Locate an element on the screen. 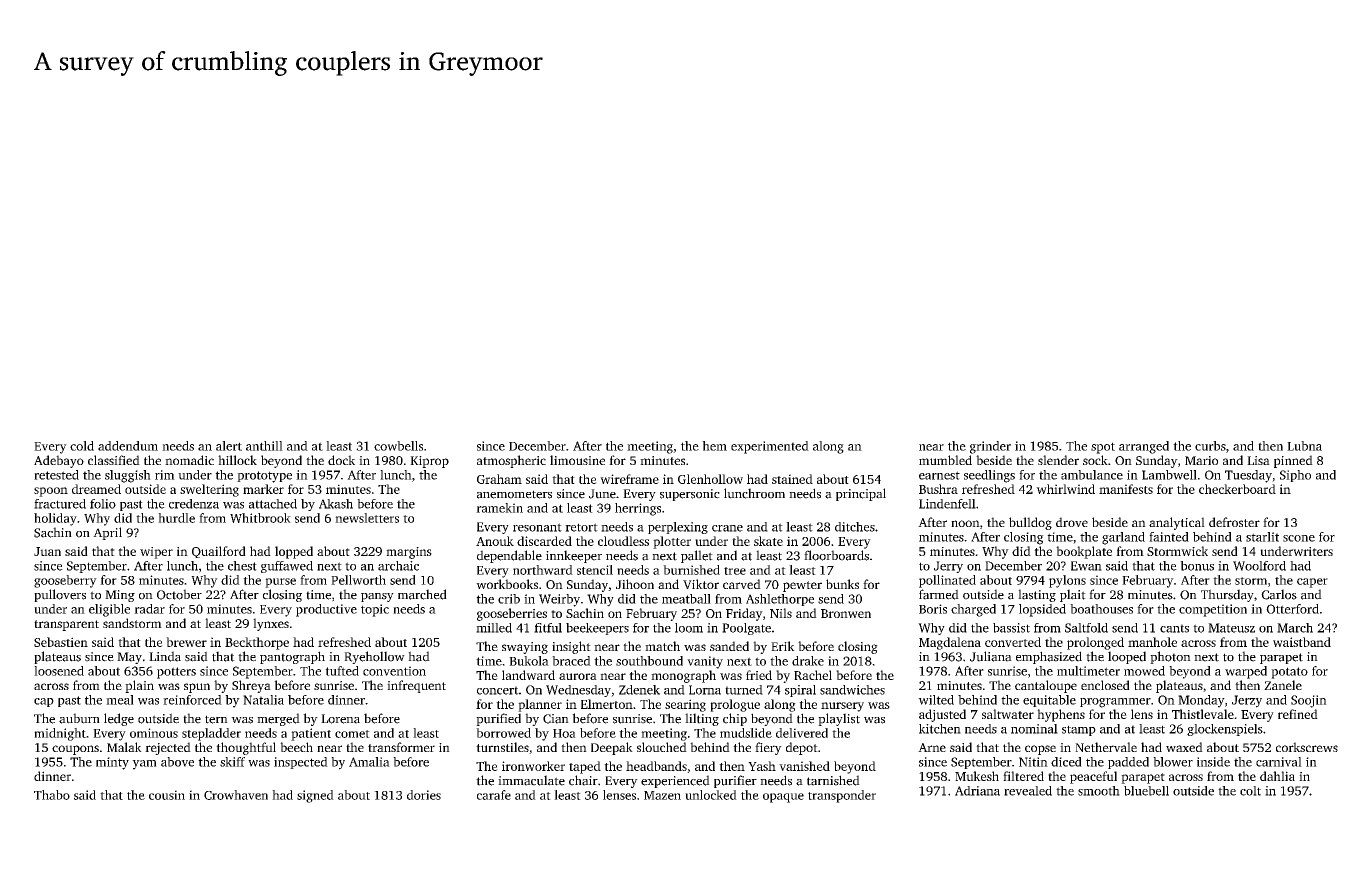 This screenshot has height=887, width=1372. Bukola is located at coordinates (529, 661).
